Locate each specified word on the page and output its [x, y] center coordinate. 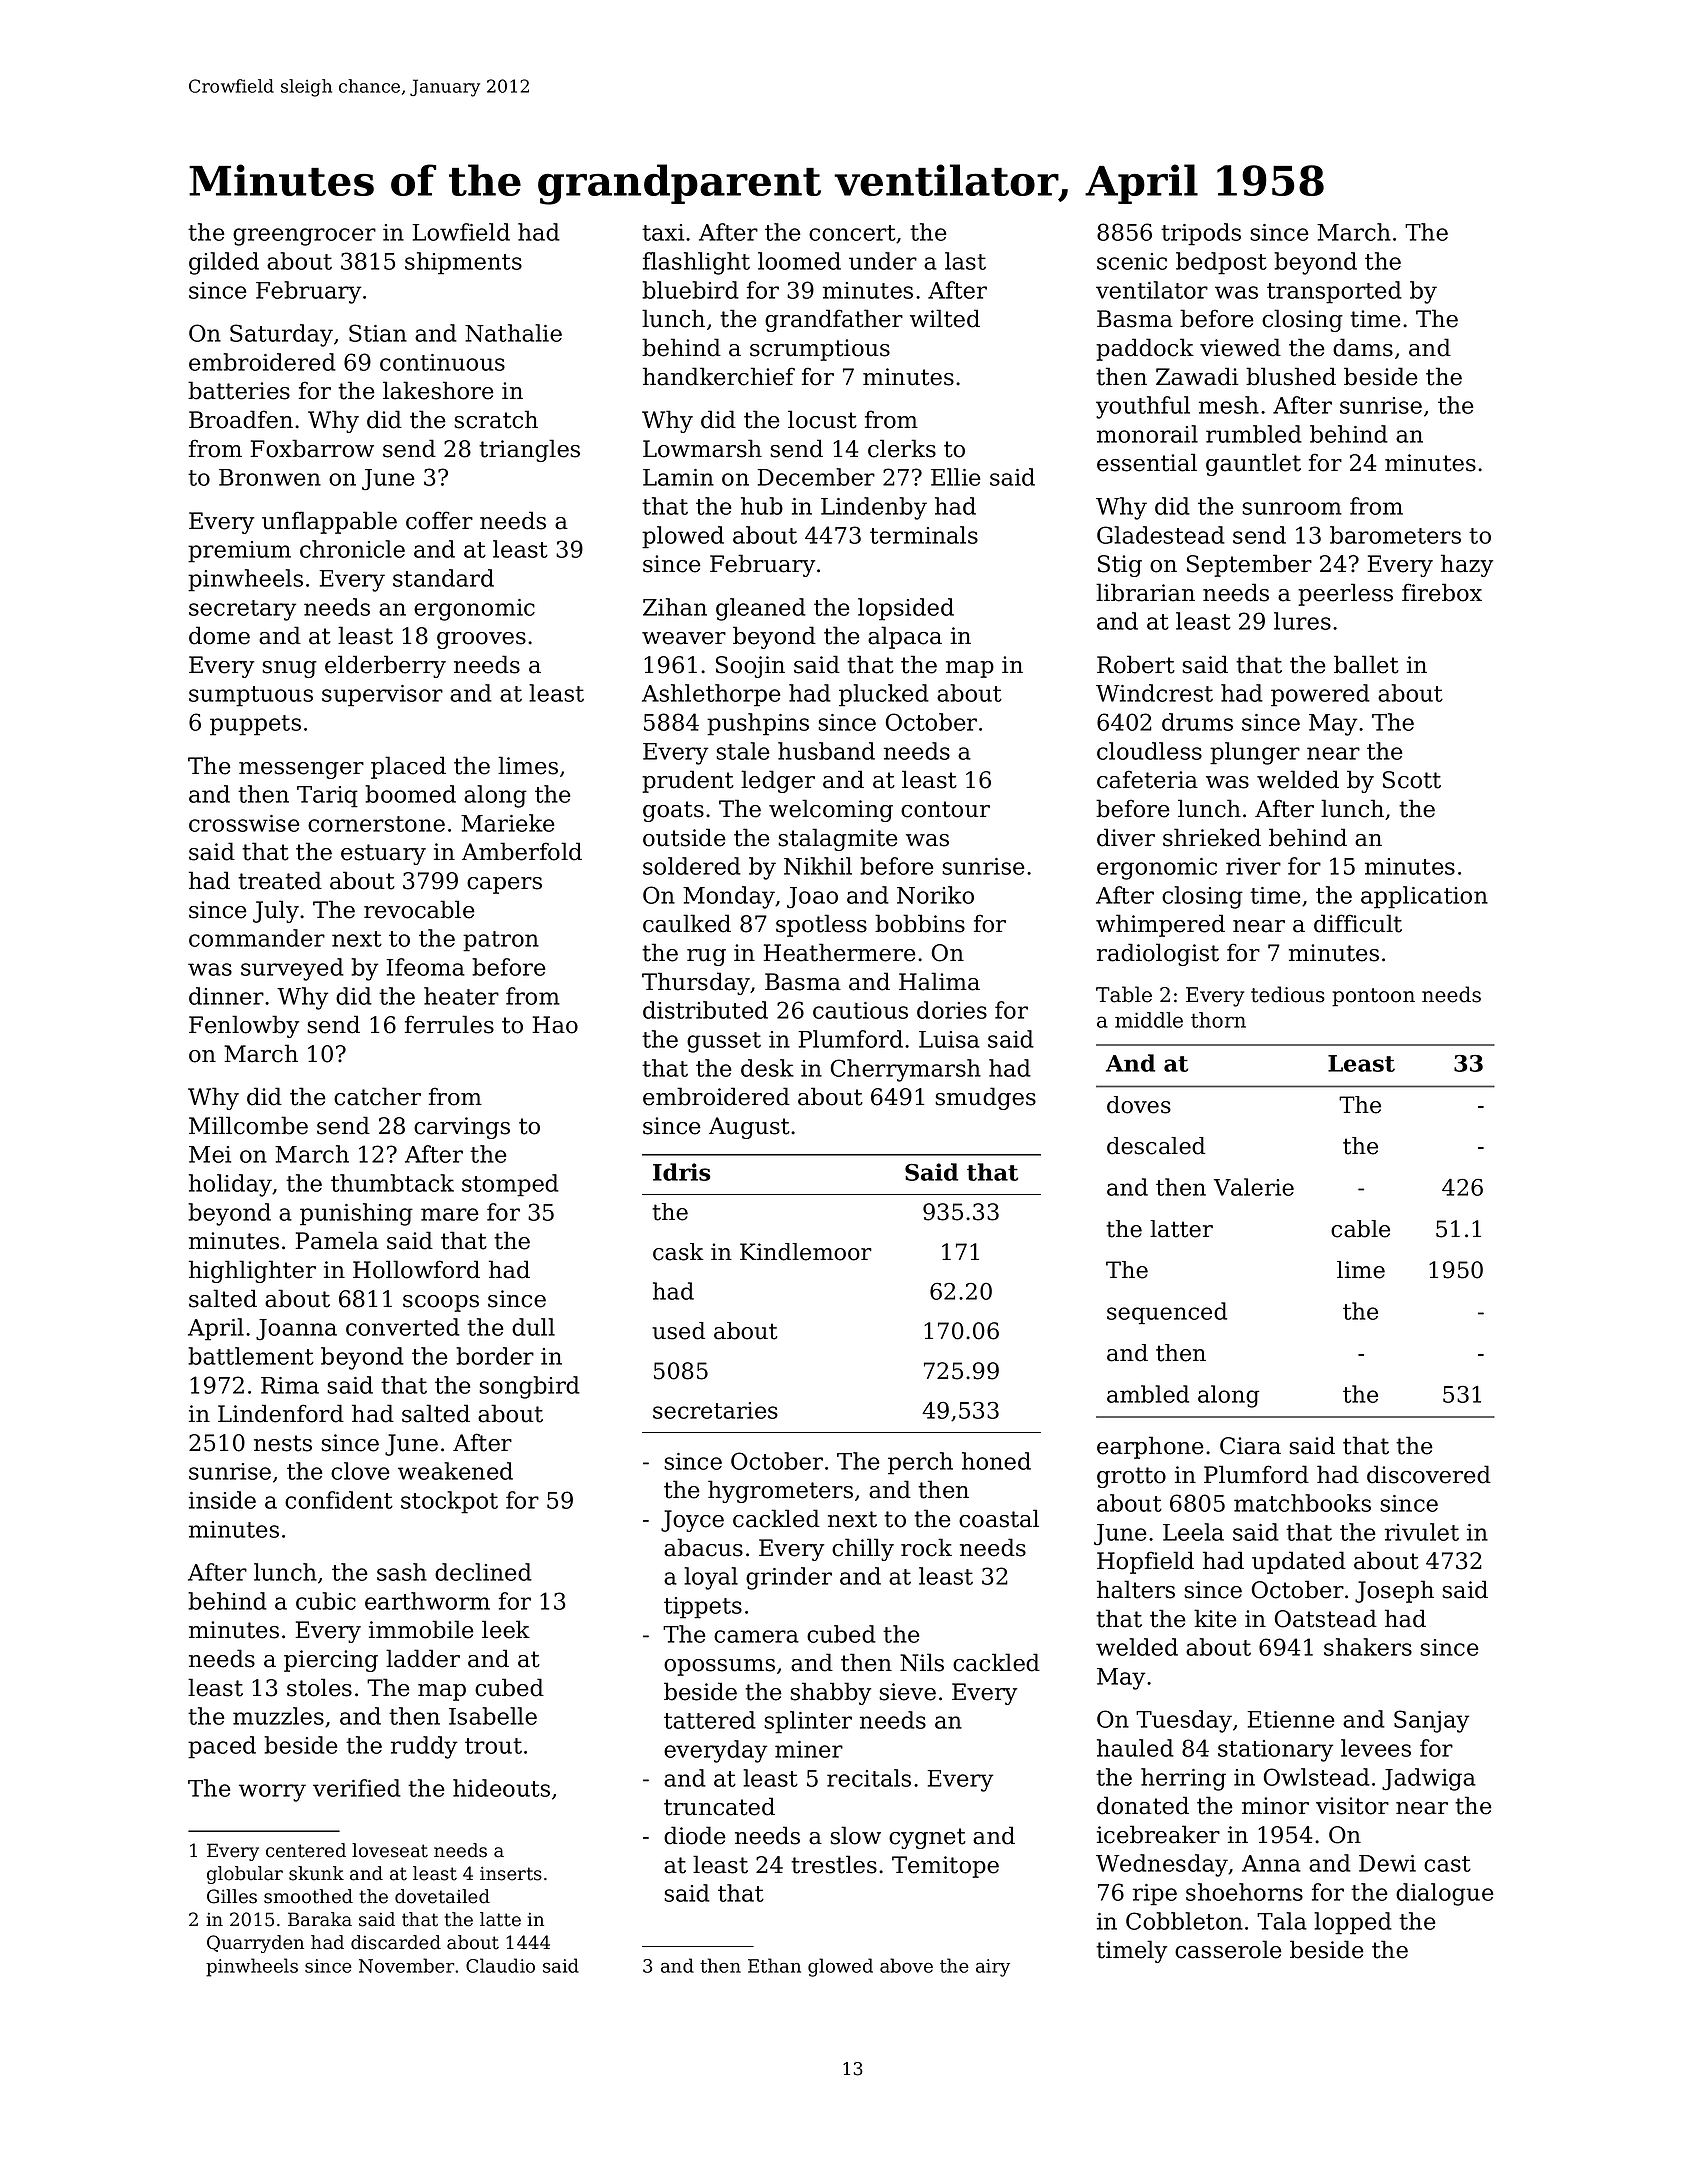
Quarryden [255, 1944]
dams [1363, 347]
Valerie [1254, 1187]
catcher [377, 1096]
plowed [683, 537]
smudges [985, 1098]
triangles [529, 450]
